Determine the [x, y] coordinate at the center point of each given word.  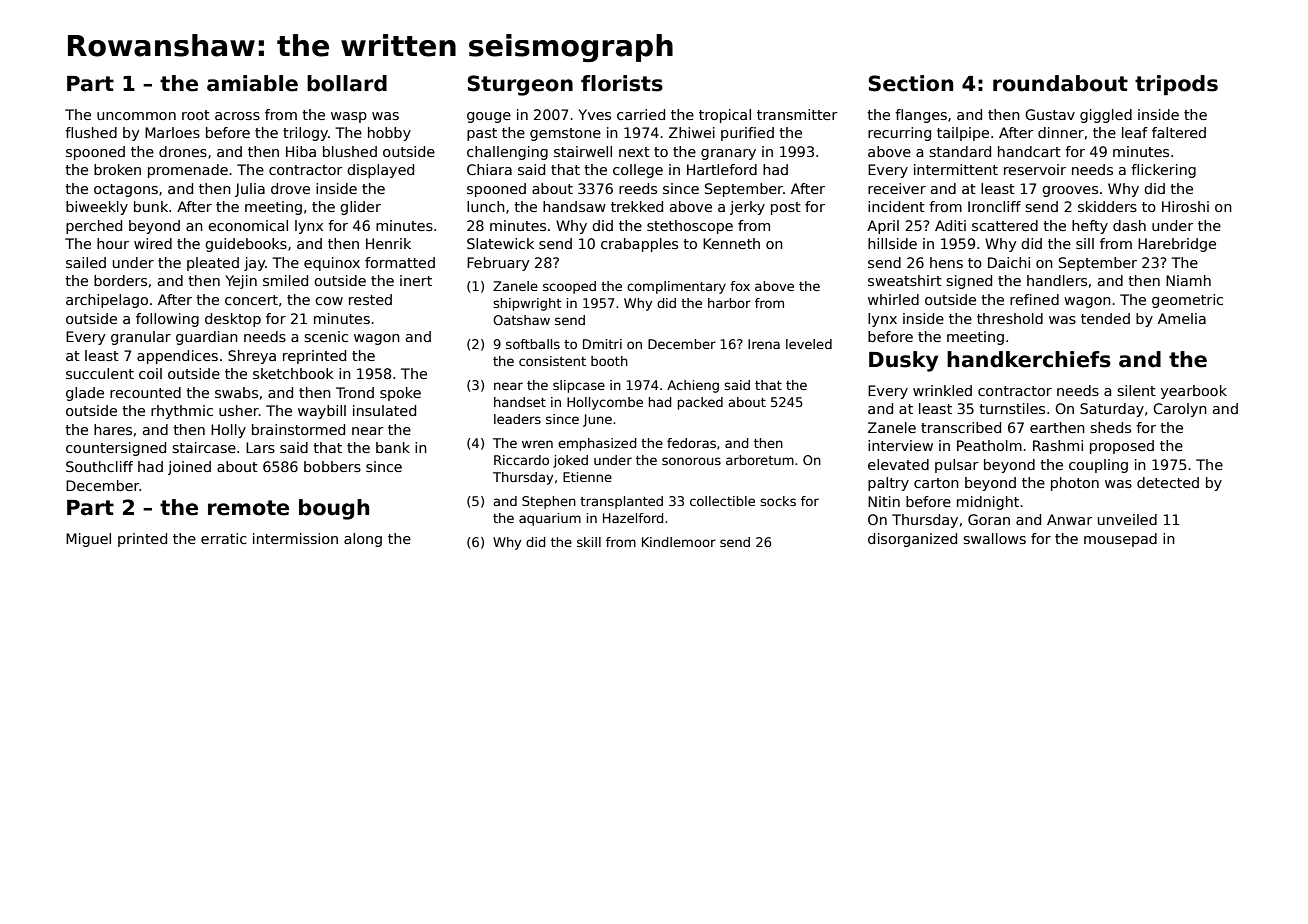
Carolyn [1180, 410]
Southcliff [99, 466]
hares [113, 429]
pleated [213, 264]
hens [946, 262]
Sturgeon [520, 85]
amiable [252, 83]
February [498, 264]
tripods [1176, 85]
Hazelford [633, 518]
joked [570, 461]
